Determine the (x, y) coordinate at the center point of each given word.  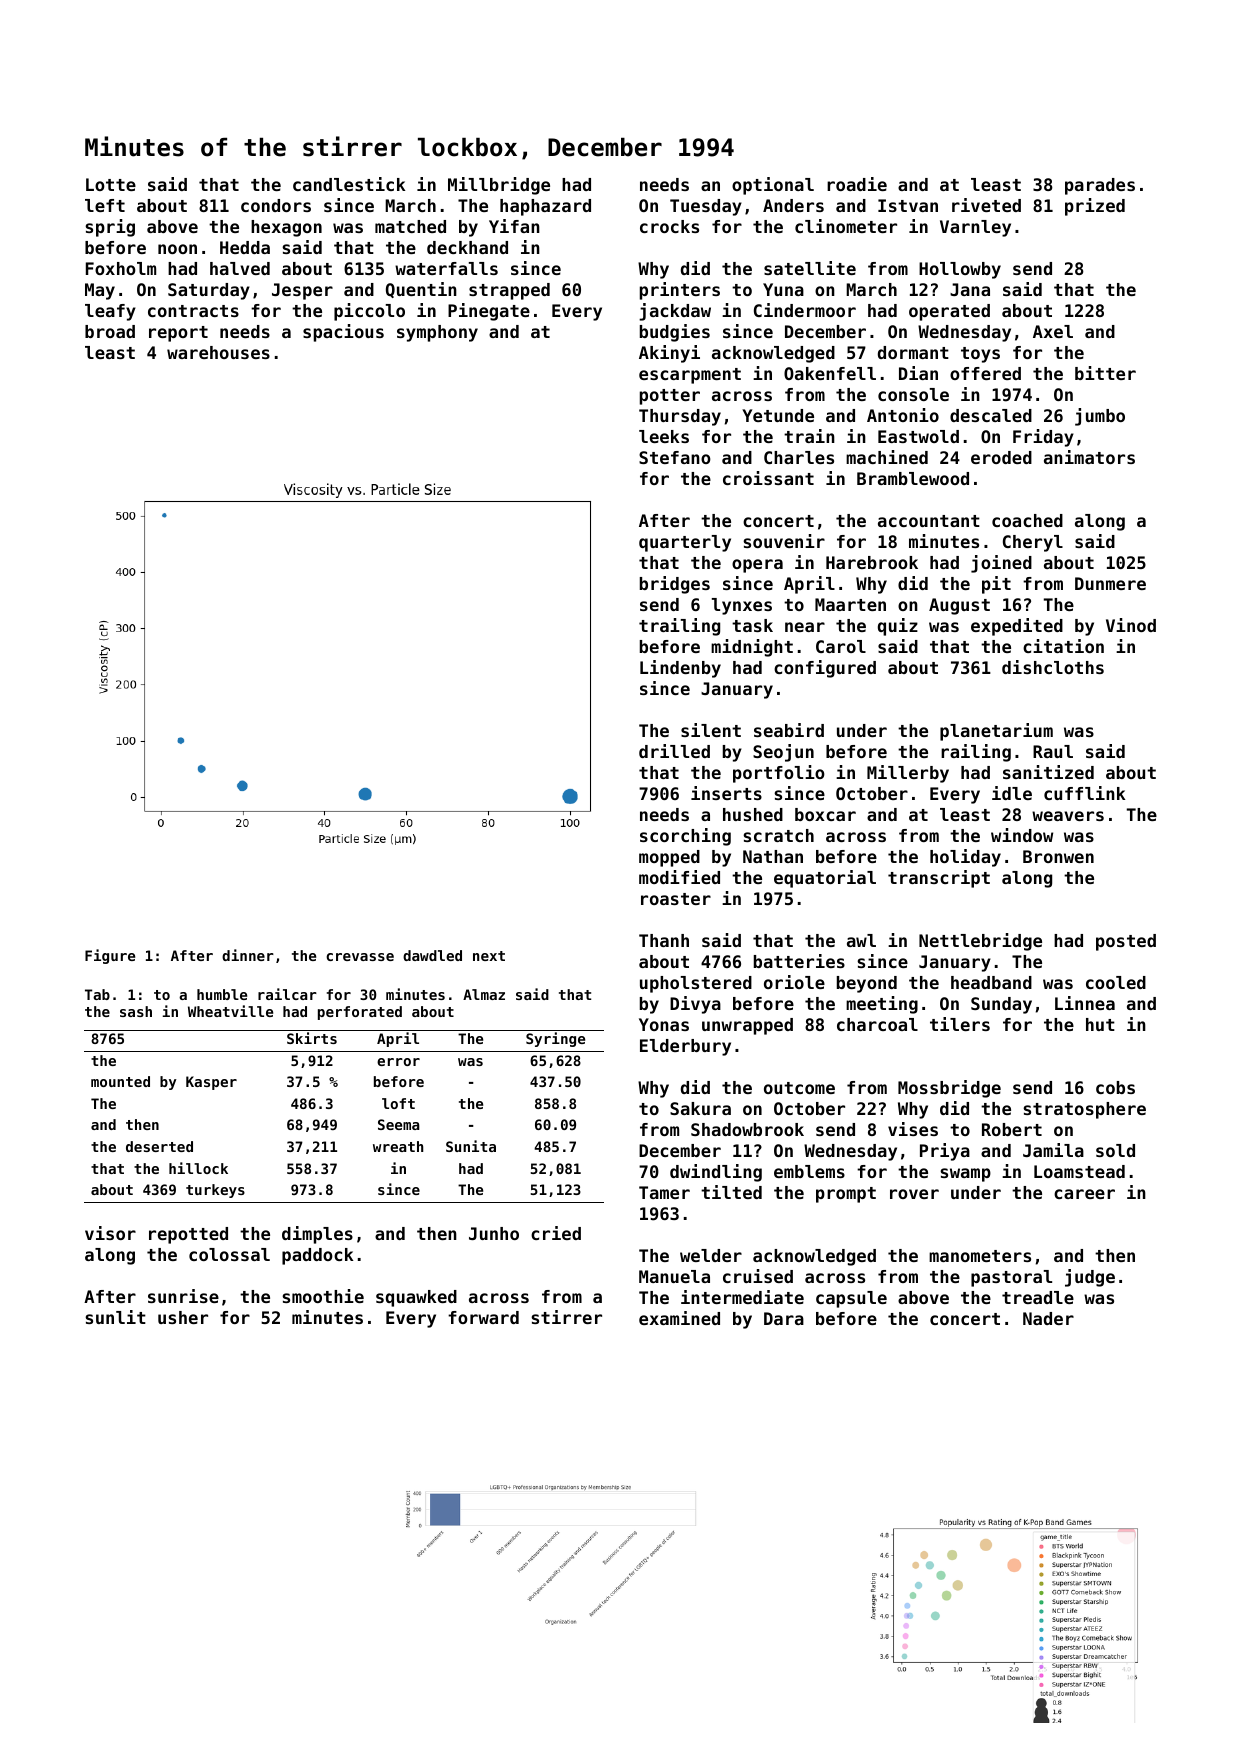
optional (773, 186)
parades (1100, 186)
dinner (248, 955)
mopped (669, 858)
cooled (1116, 982)
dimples (317, 1235)
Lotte (111, 184)
